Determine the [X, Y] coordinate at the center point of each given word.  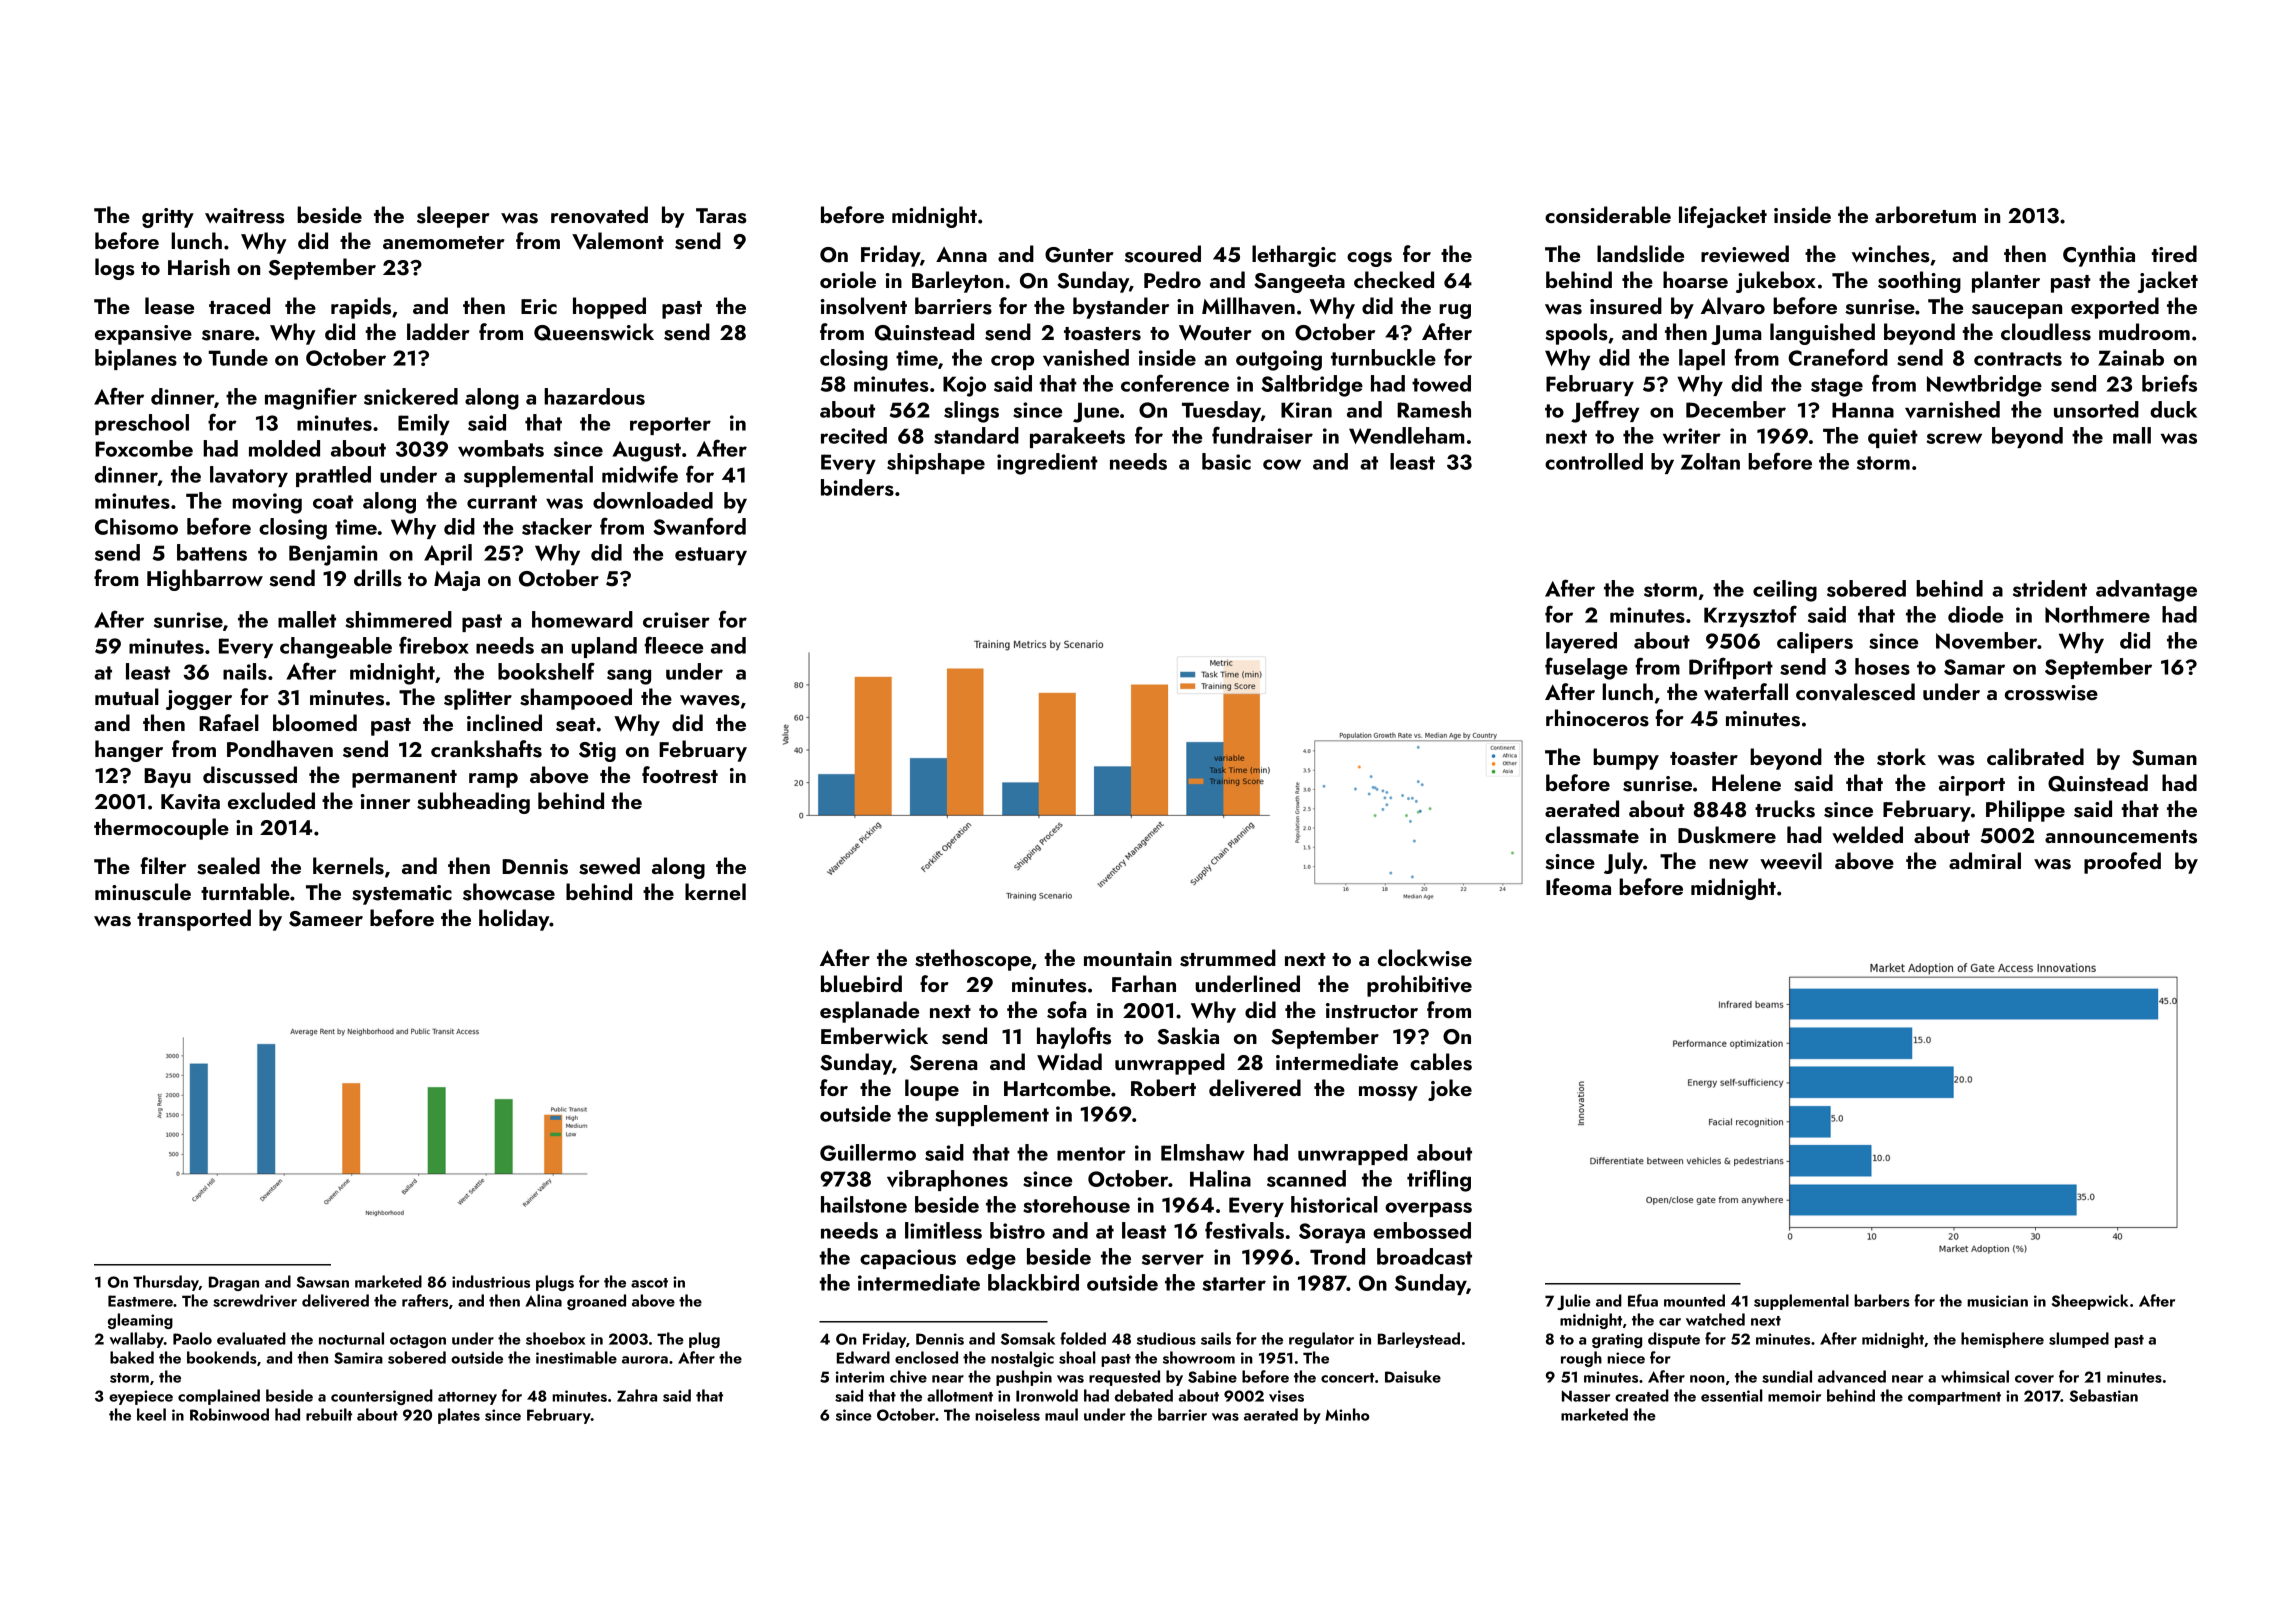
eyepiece [141, 1397]
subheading [473, 803]
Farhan [1144, 983]
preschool [142, 424]
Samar [1974, 667]
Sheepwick [2089, 1302]
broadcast [1424, 1256]
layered [1581, 642]
